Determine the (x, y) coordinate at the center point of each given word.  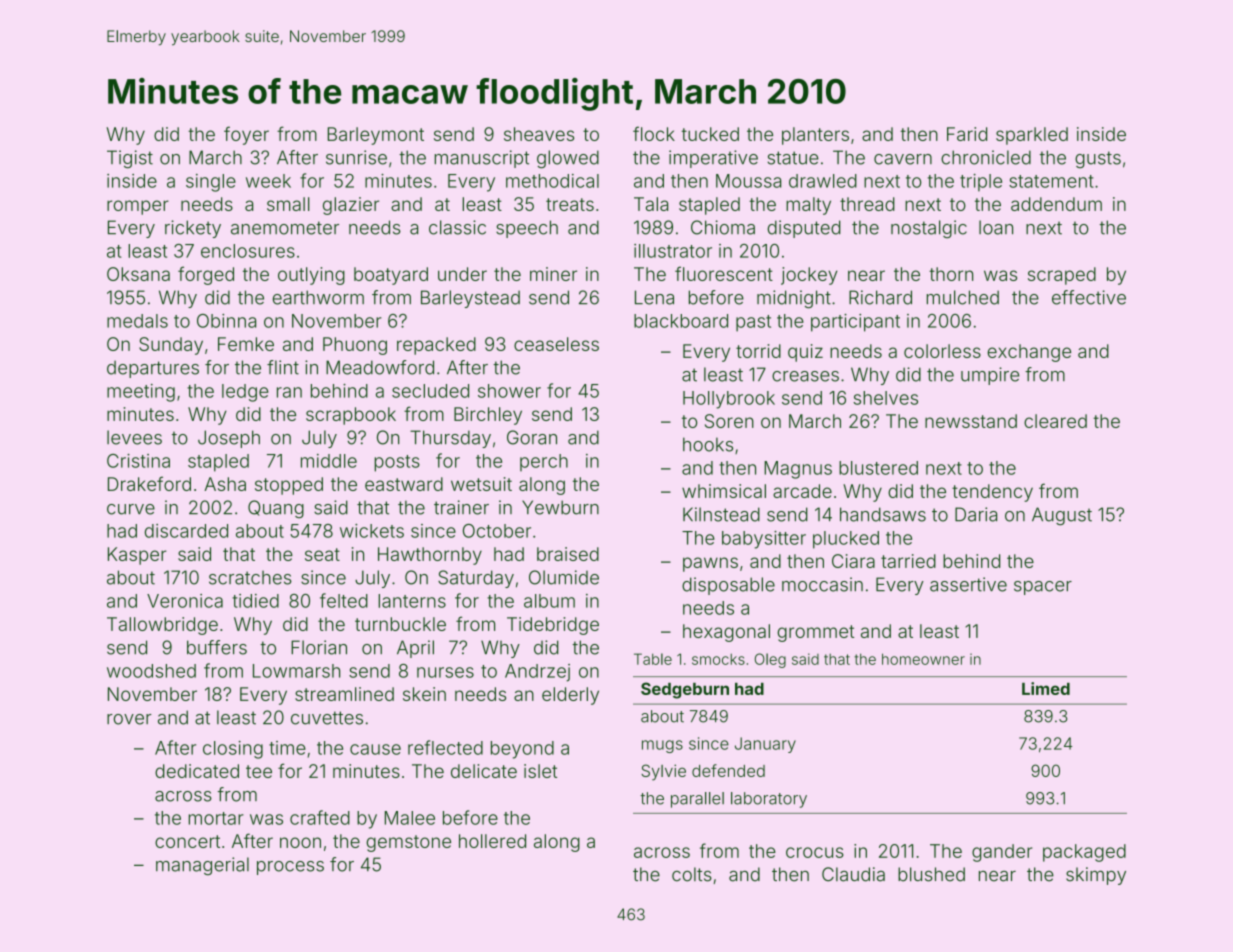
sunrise (356, 157)
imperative (713, 159)
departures (153, 369)
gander (1002, 853)
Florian (319, 647)
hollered (492, 841)
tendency (992, 493)
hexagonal (726, 633)
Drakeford (149, 483)
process (290, 868)
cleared (1055, 421)
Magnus (798, 470)
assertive (968, 584)
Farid (967, 134)
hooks (708, 444)
